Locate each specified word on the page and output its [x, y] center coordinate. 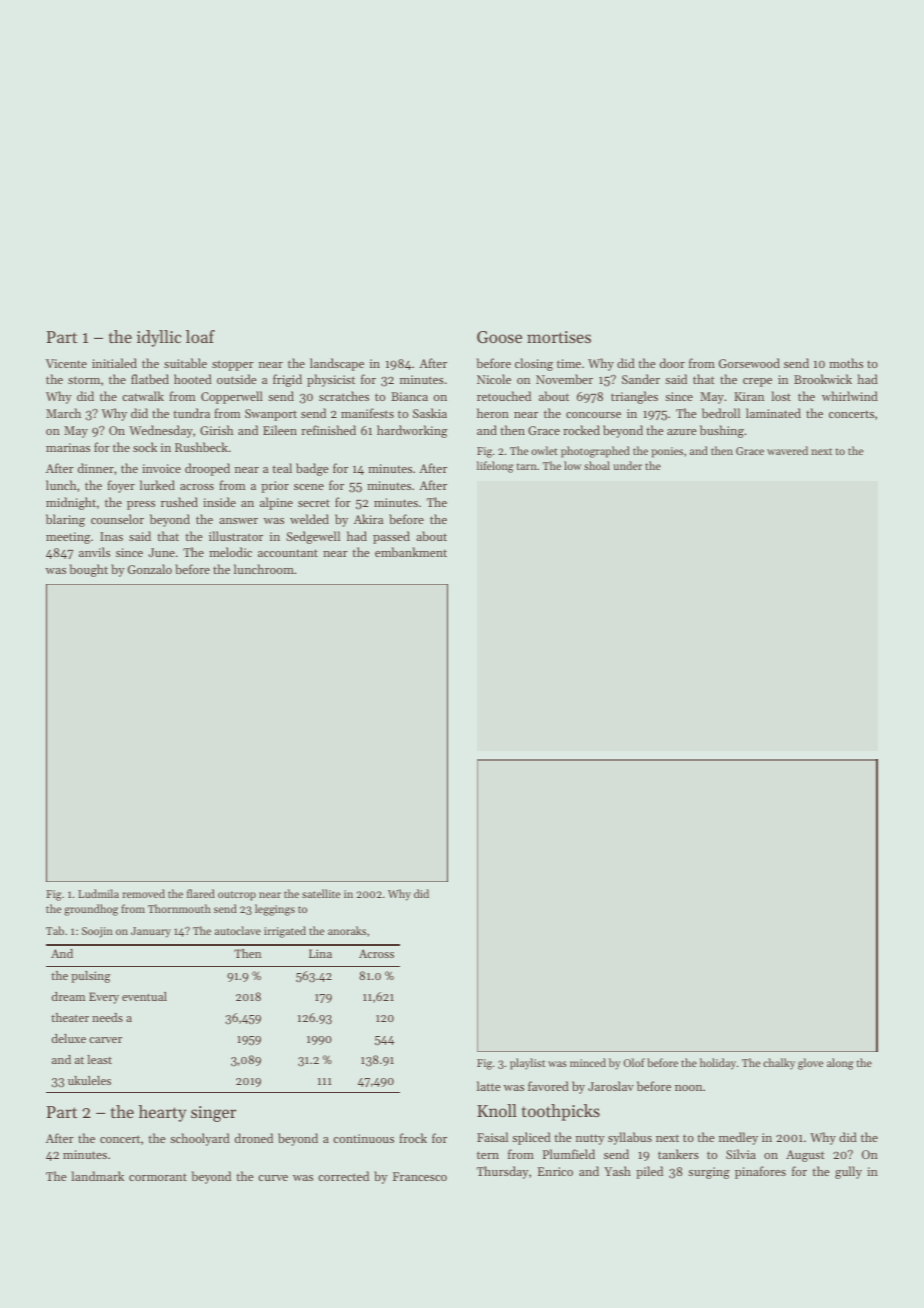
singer [213, 1114]
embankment [411, 552]
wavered [787, 450]
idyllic [159, 338]
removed [143, 893]
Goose [499, 337]
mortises [559, 337]
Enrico [555, 1171]
